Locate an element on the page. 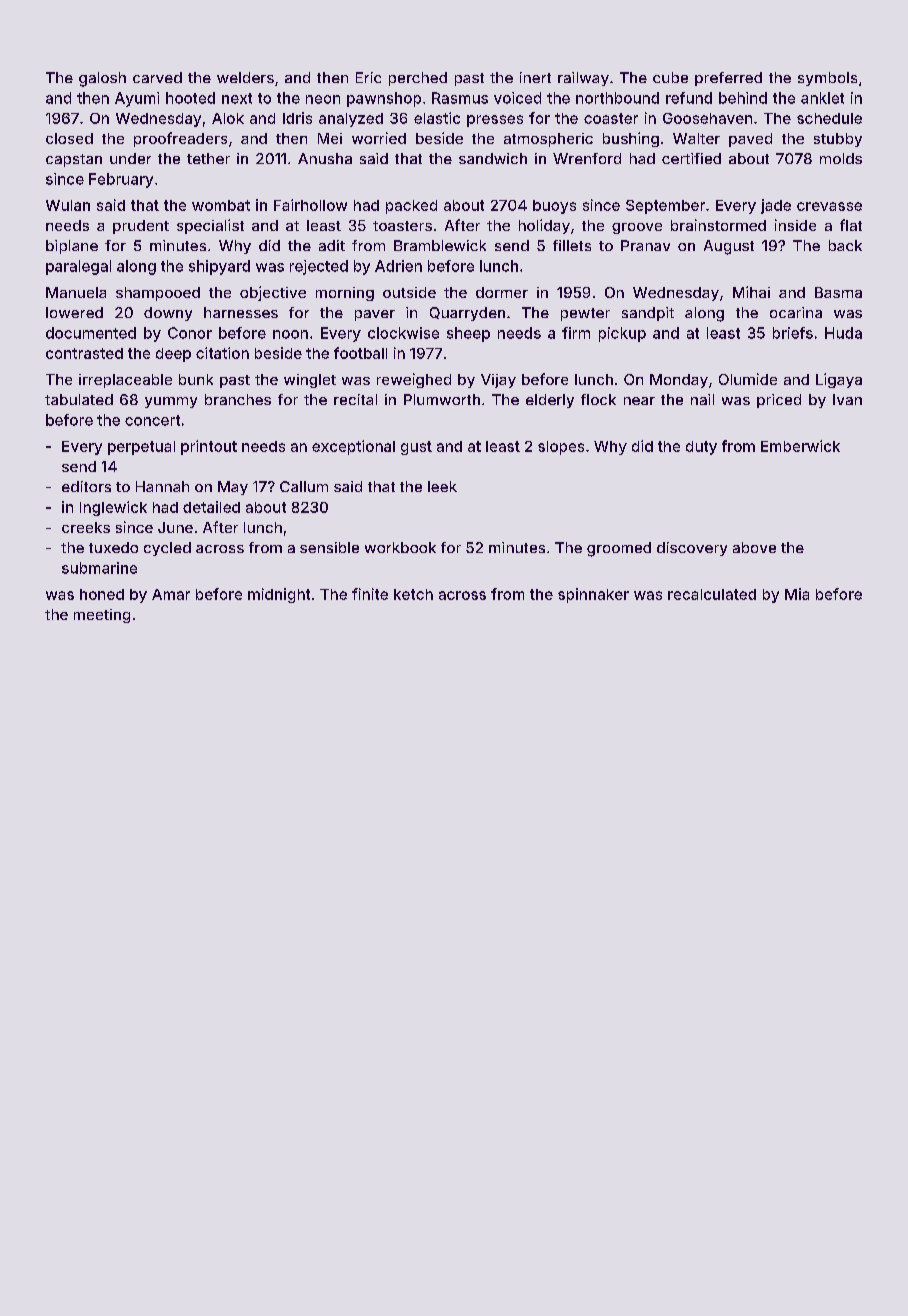 The image size is (908, 1316). shipyard is located at coordinates (219, 267).
